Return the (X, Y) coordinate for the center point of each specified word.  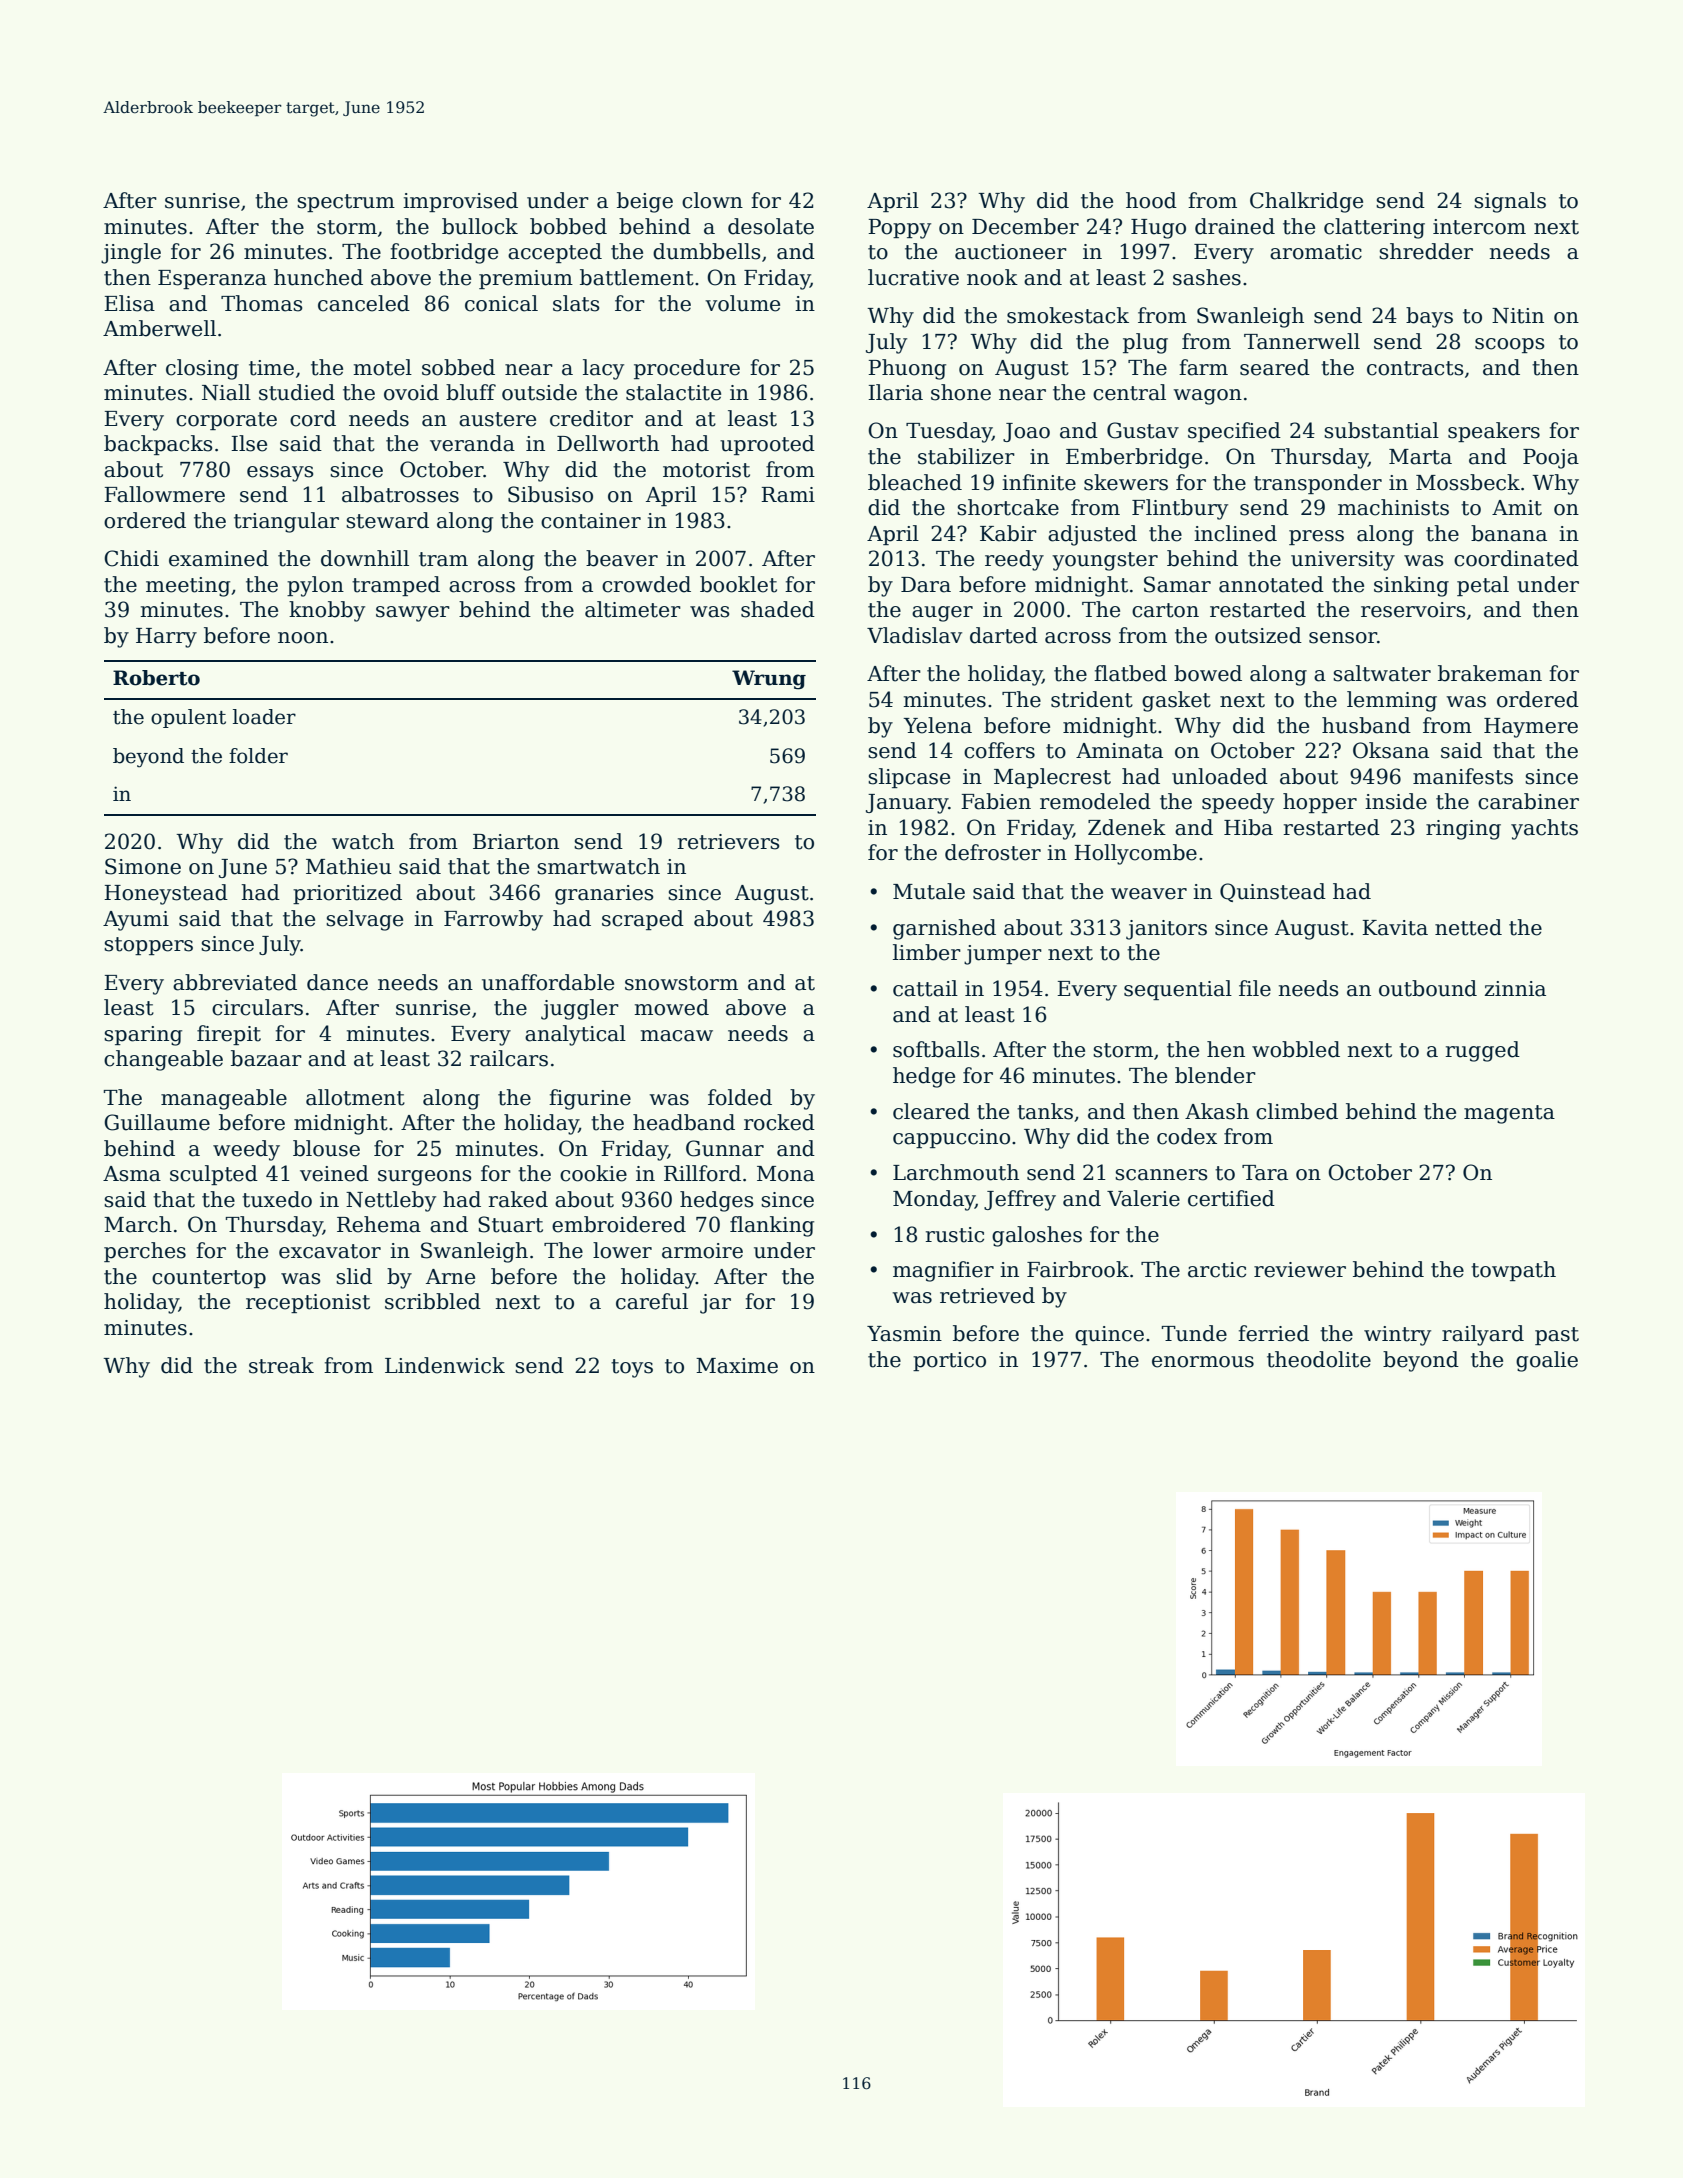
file (1255, 988)
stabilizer (966, 456)
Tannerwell (1302, 341)
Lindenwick (445, 1365)
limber (927, 952)
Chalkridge (1306, 202)
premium (526, 279)
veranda (472, 443)
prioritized (347, 894)
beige (645, 202)
